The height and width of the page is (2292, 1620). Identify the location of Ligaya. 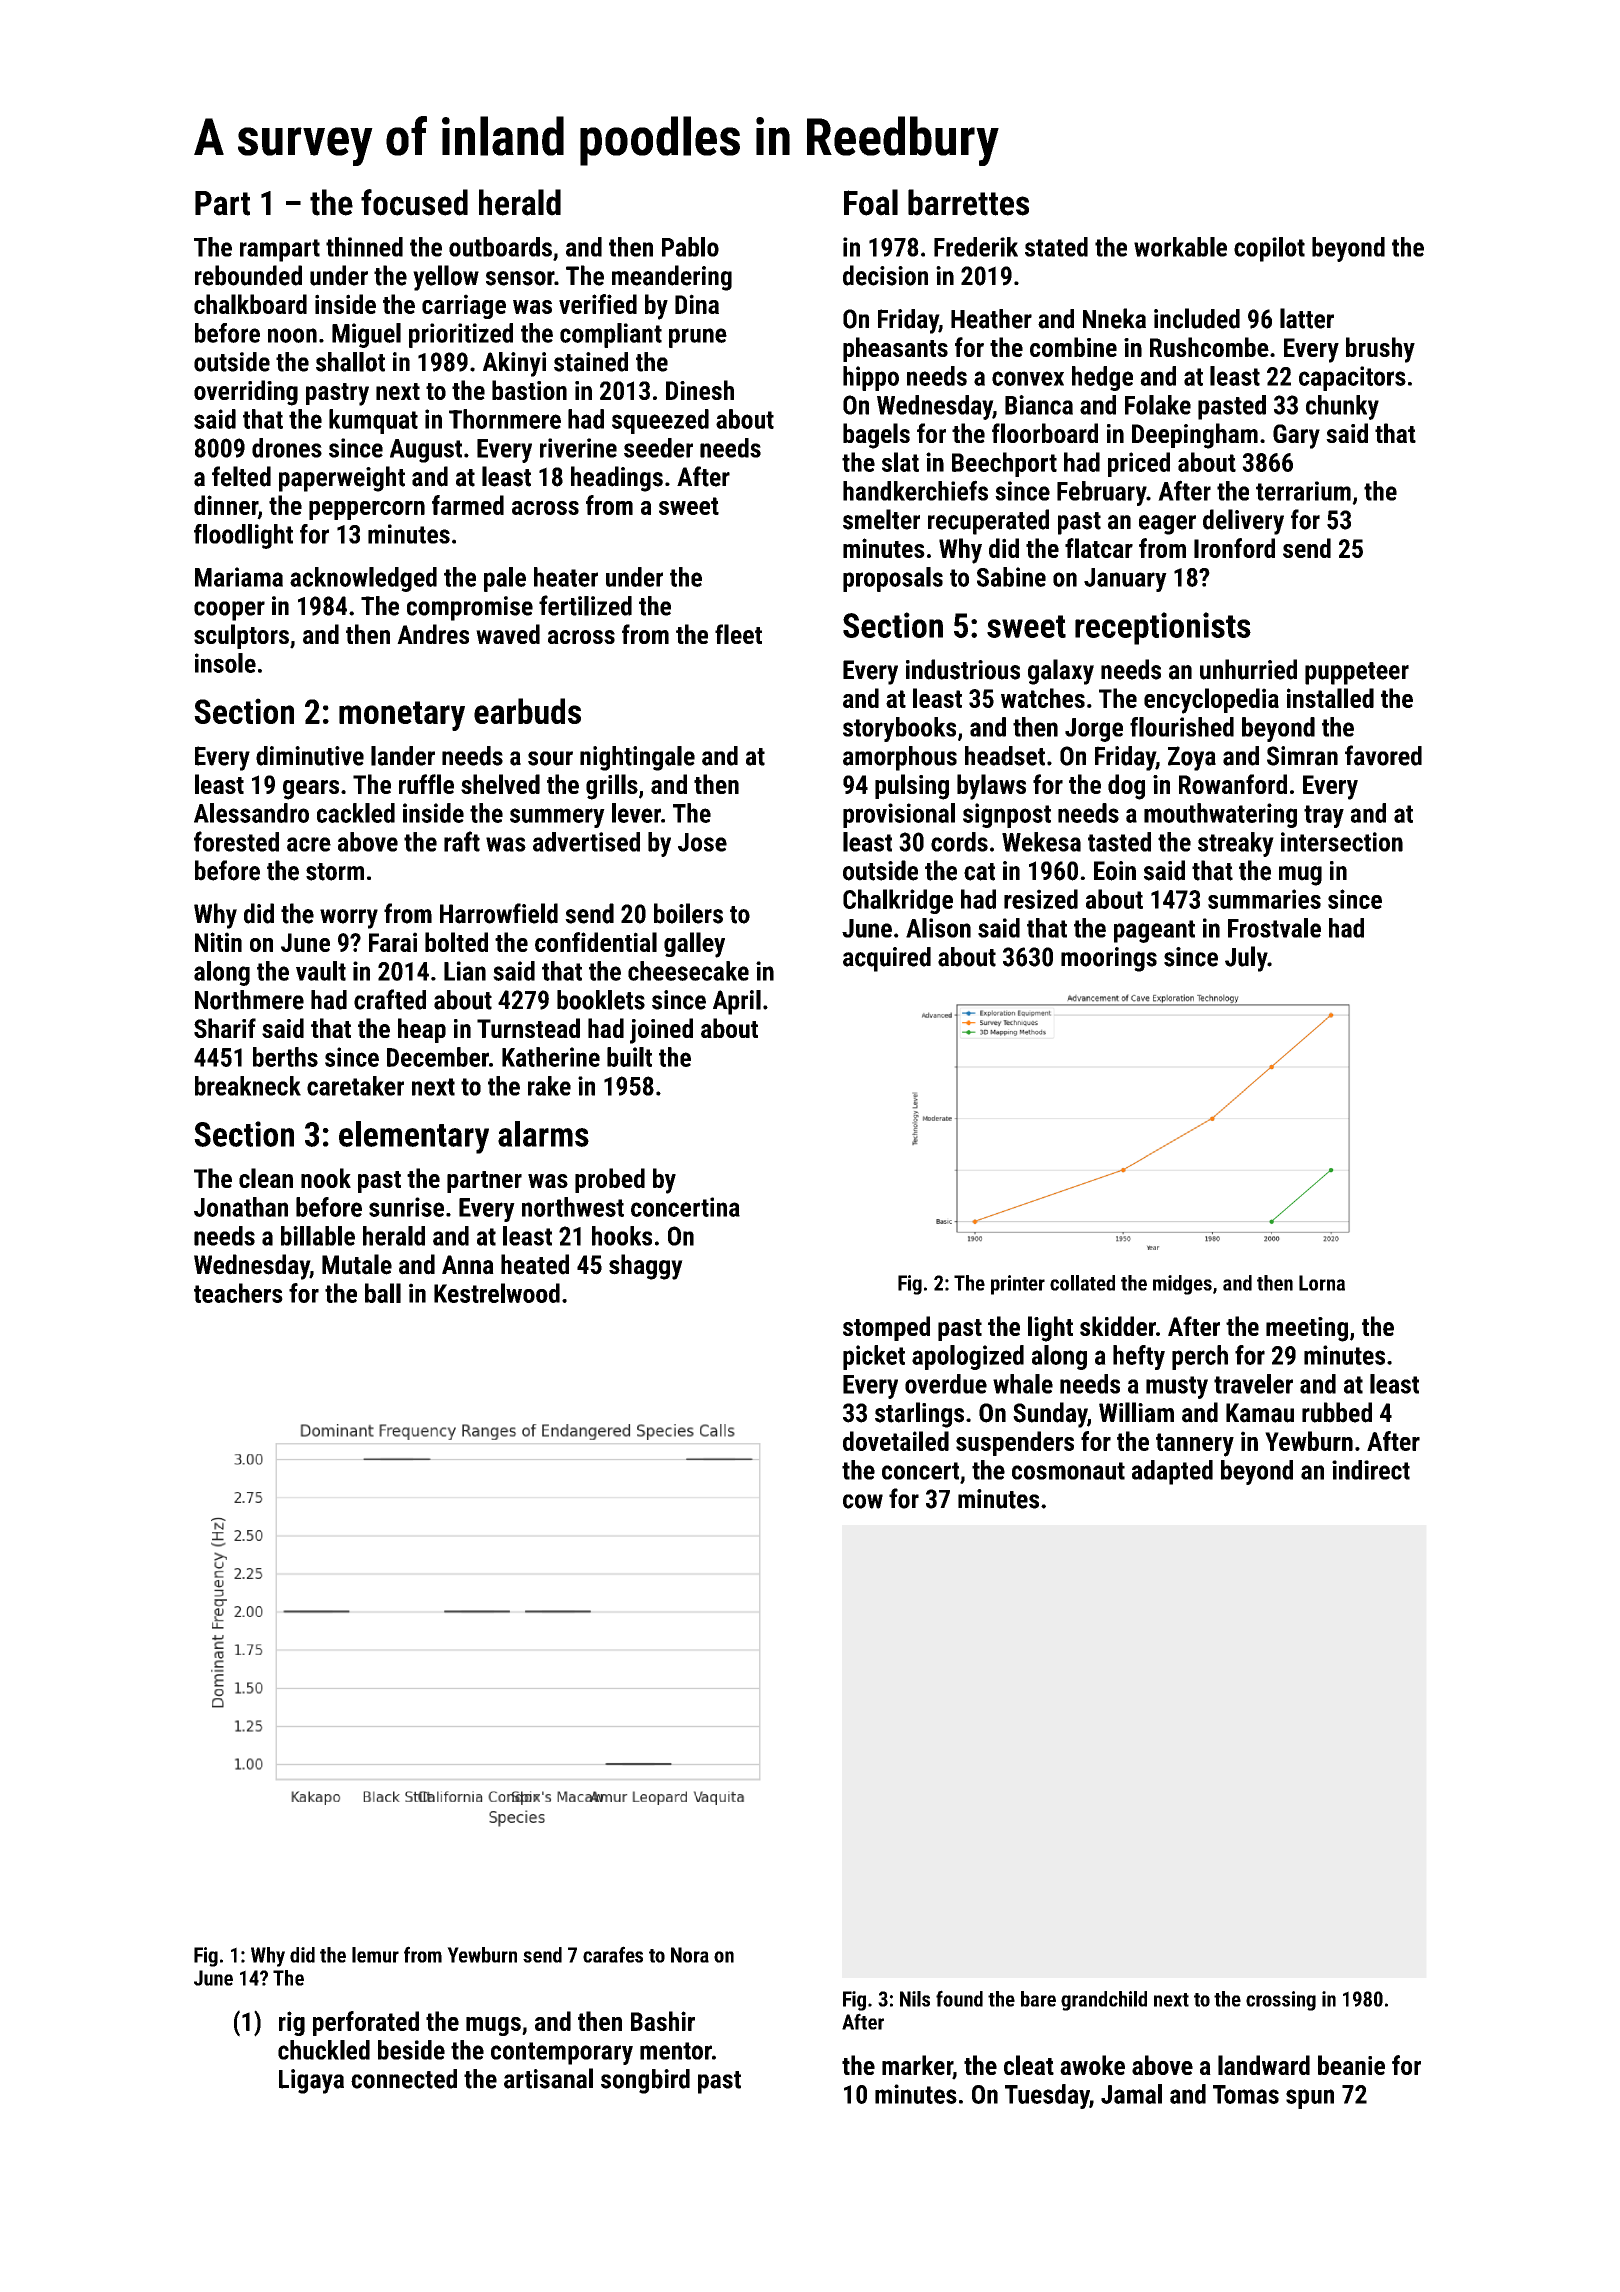
(311, 2081).
